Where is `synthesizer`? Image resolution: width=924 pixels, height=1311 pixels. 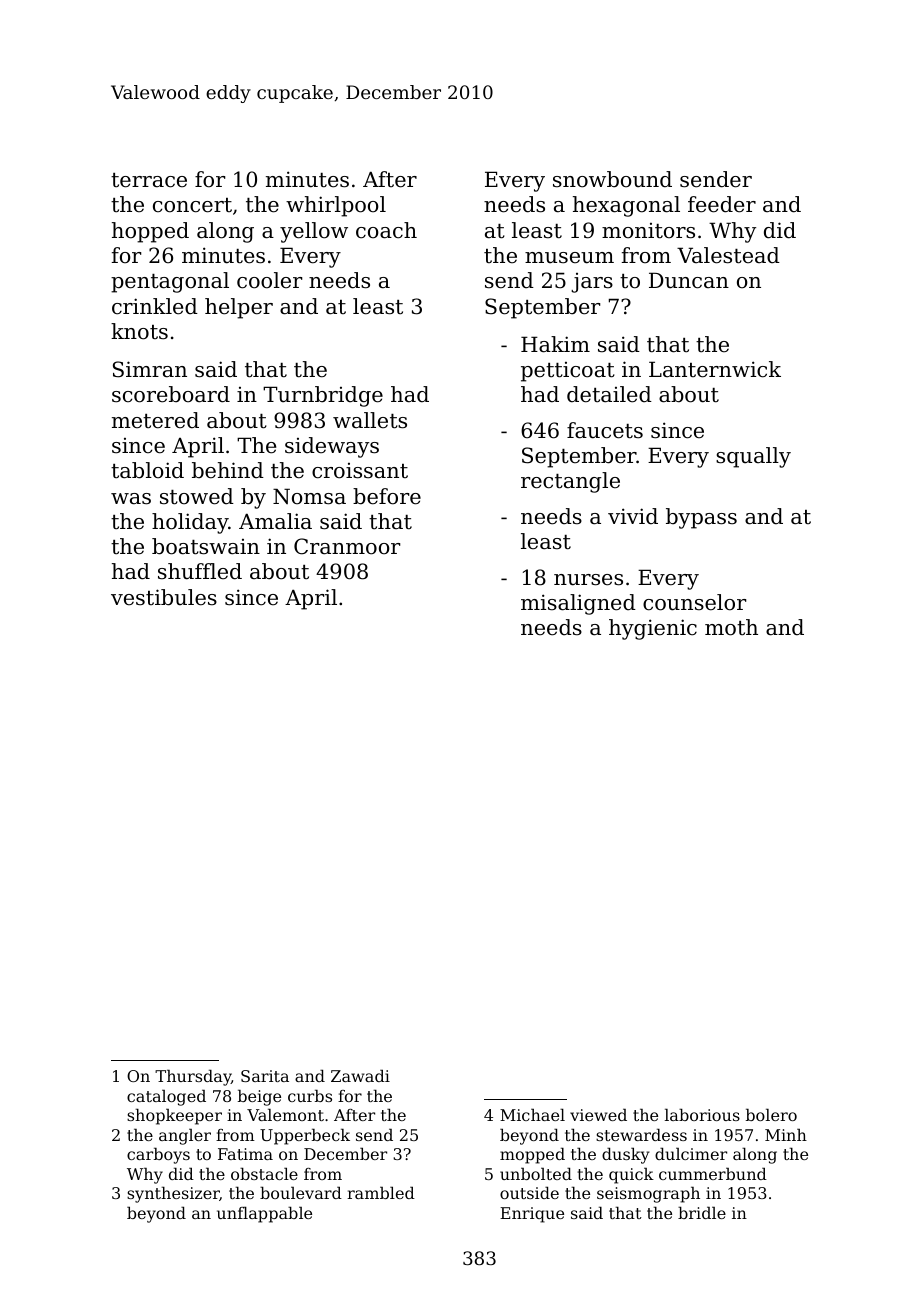 synthesizer is located at coordinates (173, 1194).
